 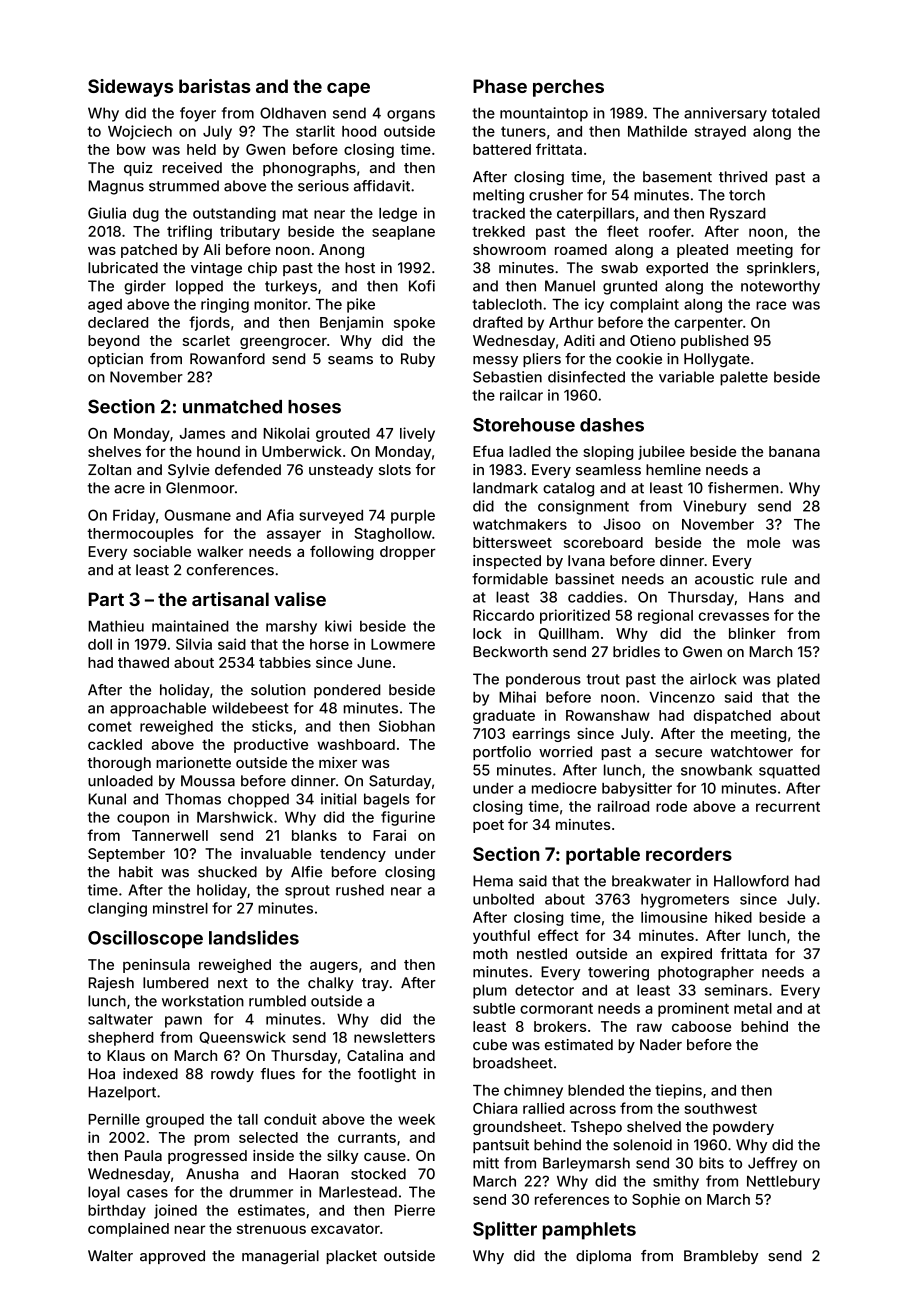 I want to click on Vincenzo, so click(x=682, y=697).
